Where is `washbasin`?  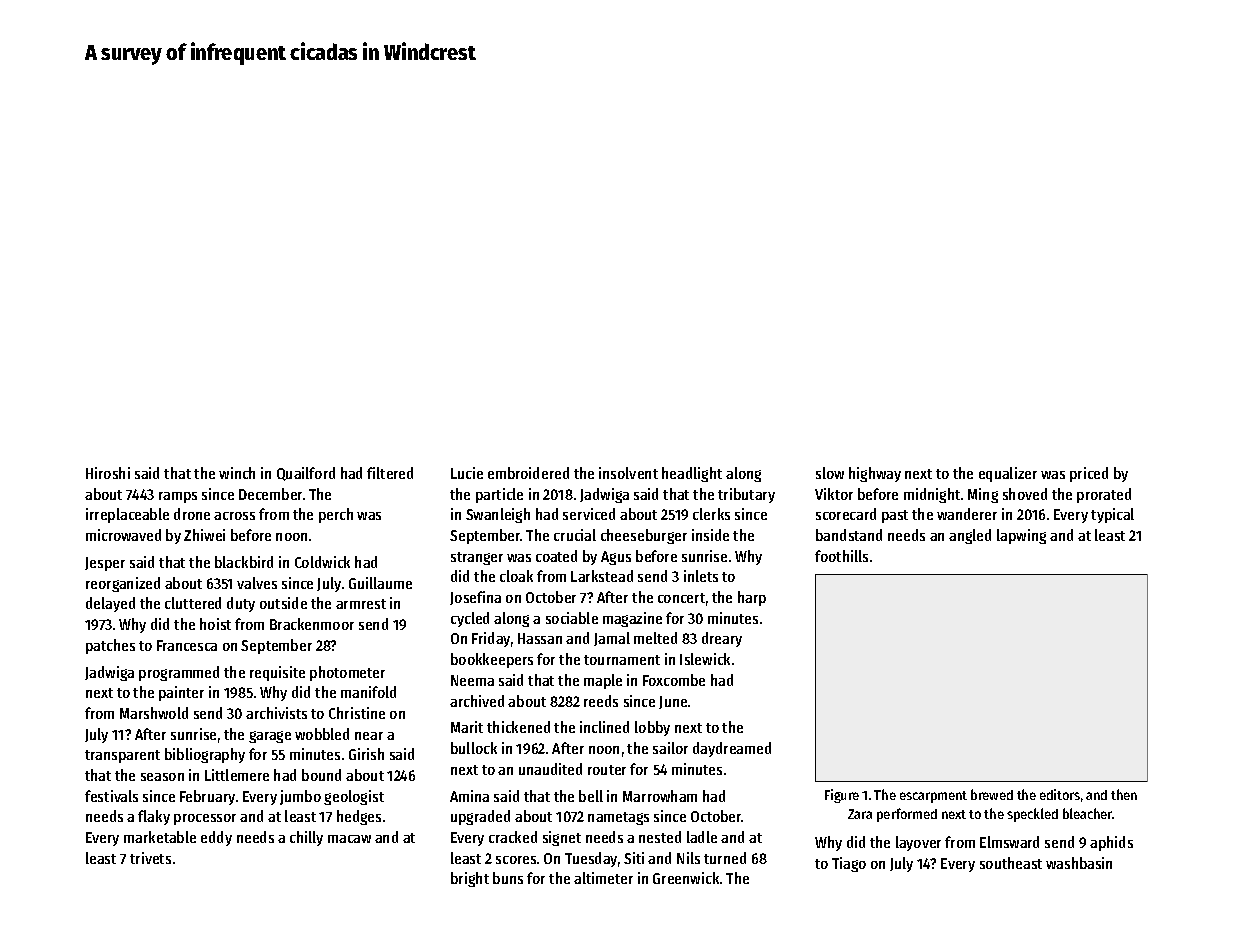 washbasin is located at coordinates (1079, 863).
